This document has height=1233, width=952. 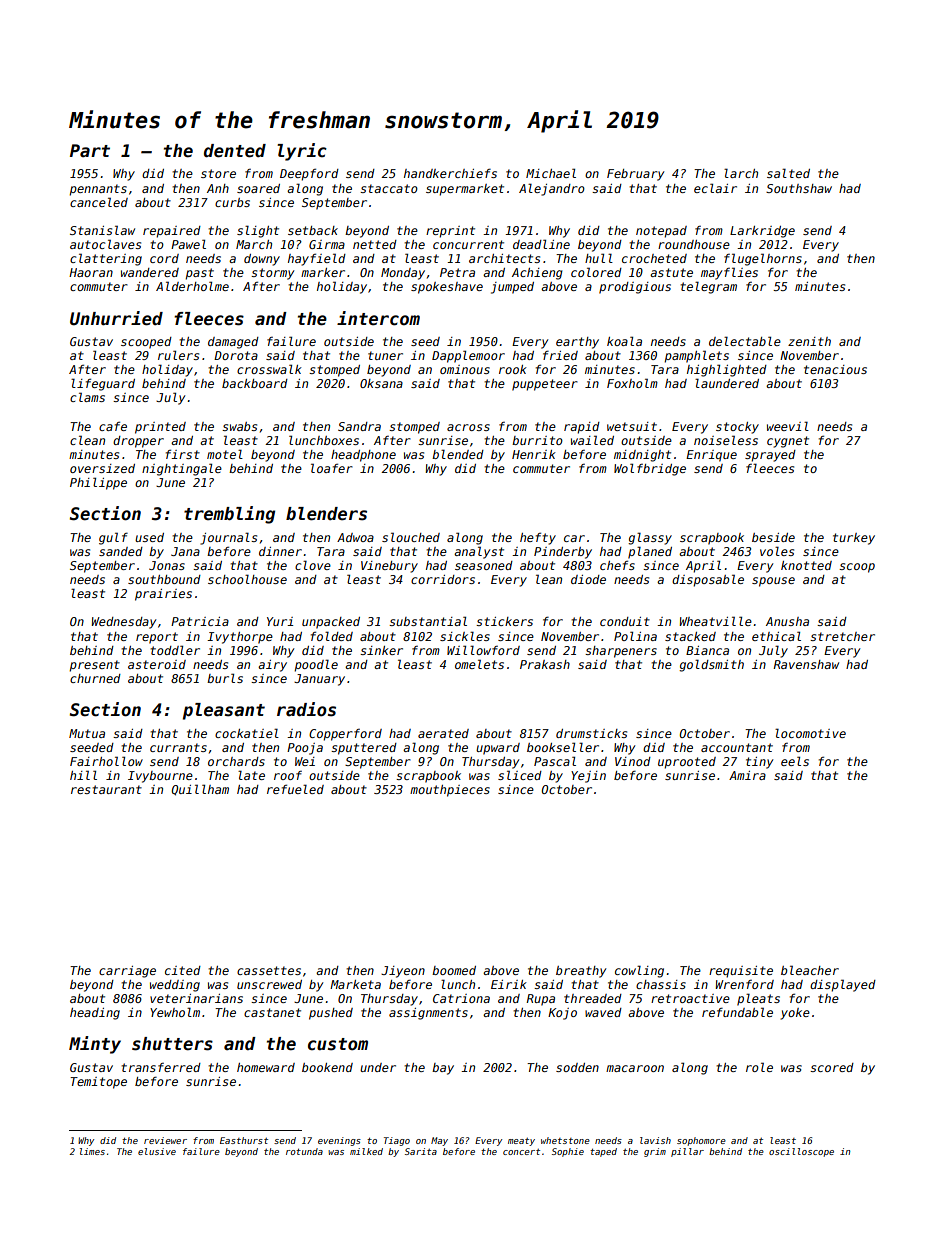 I want to click on flugelhorns, so click(x=763, y=259).
